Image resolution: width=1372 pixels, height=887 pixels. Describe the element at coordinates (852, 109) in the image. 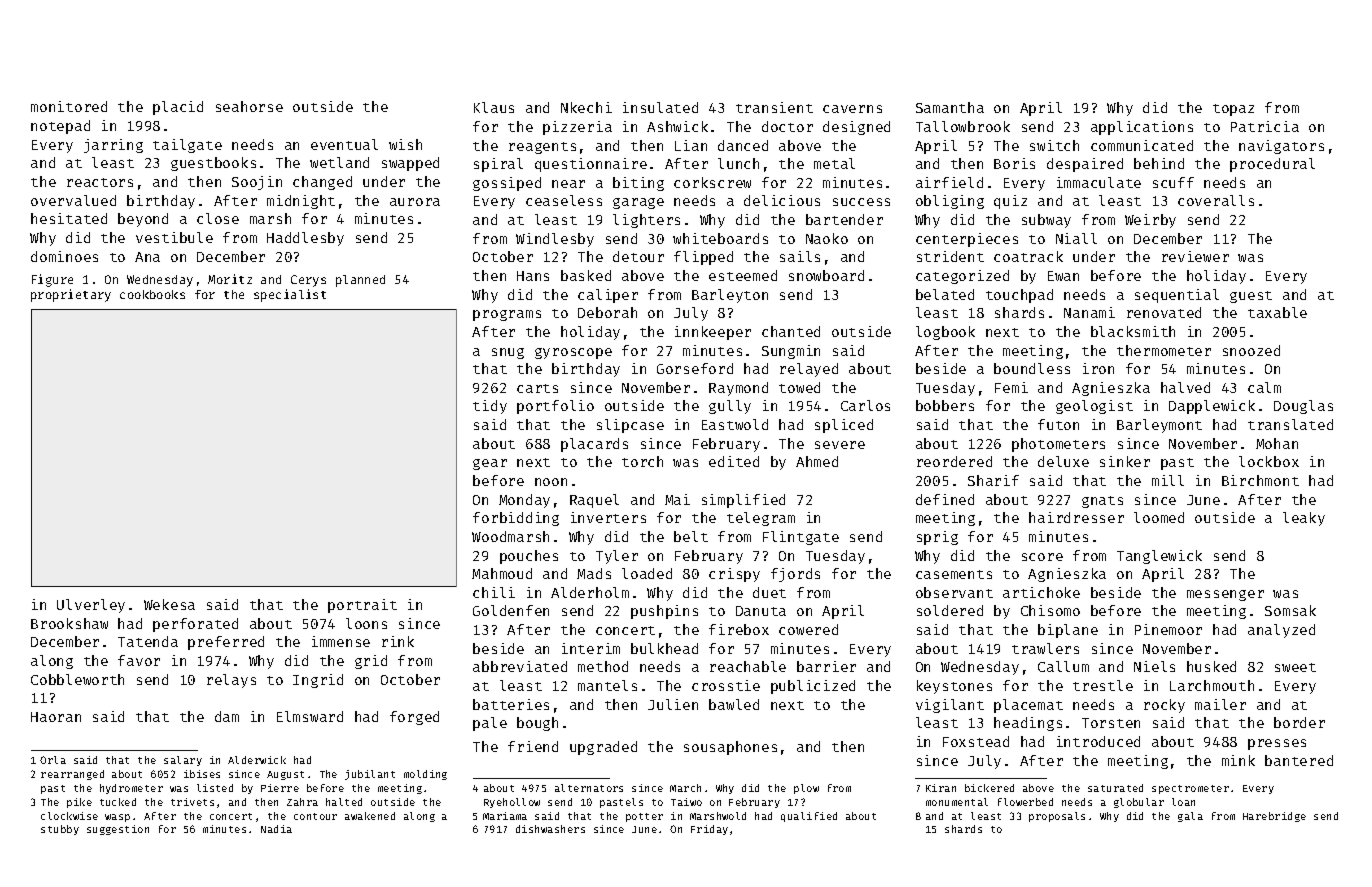

I see `caverns` at that location.
